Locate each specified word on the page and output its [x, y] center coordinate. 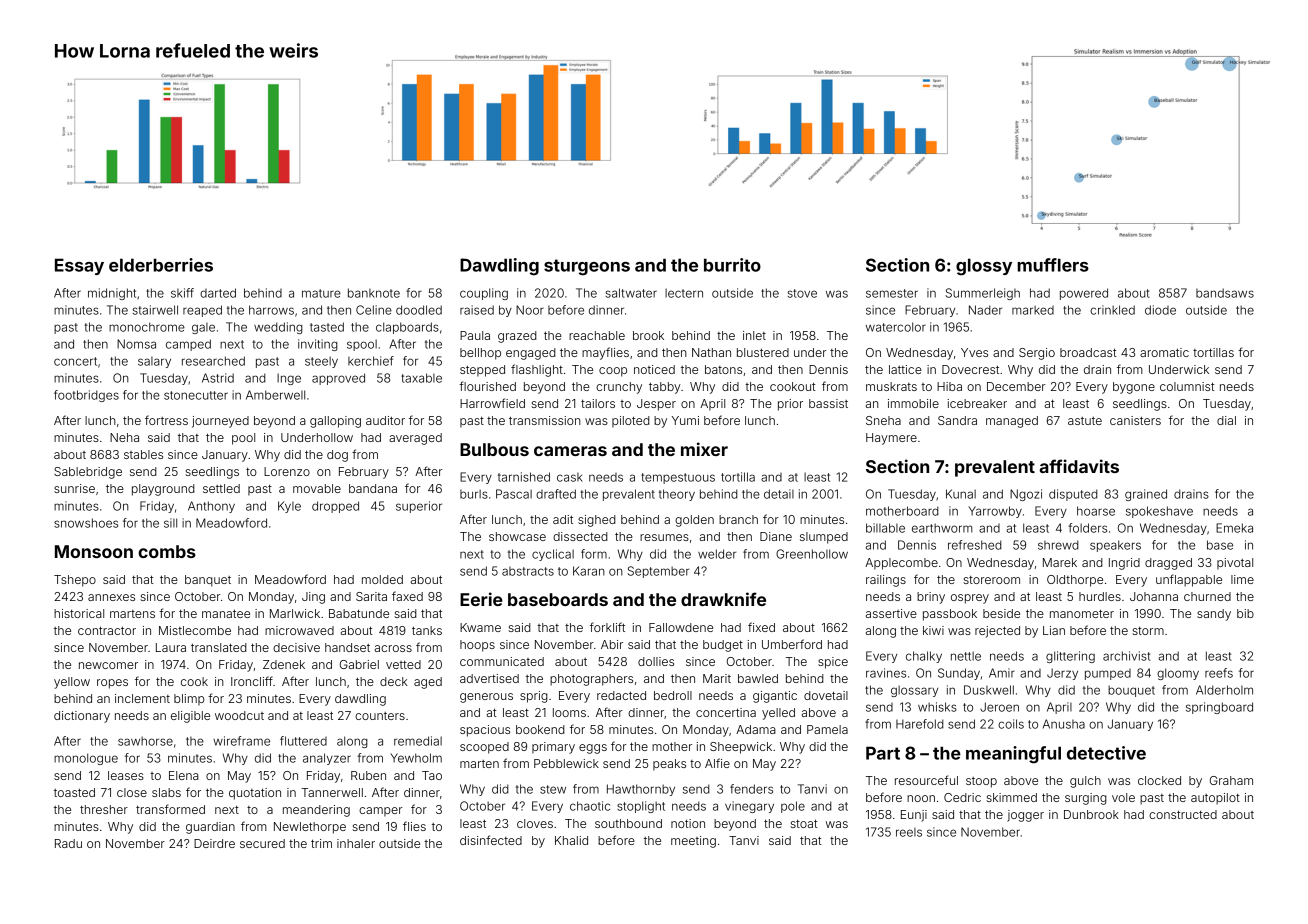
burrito [732, 265]
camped [188, 345]
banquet [208, 581]
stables [143, 454]
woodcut [239, 715]
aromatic [1164, 352]
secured [262, 843]
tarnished [524, 477]
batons [723, 369]
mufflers [1053, 265]
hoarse [1096, 511]
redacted [621, 695]
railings [886, 581]
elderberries [161, 265]
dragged [1168, 564]
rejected [997, 632]
